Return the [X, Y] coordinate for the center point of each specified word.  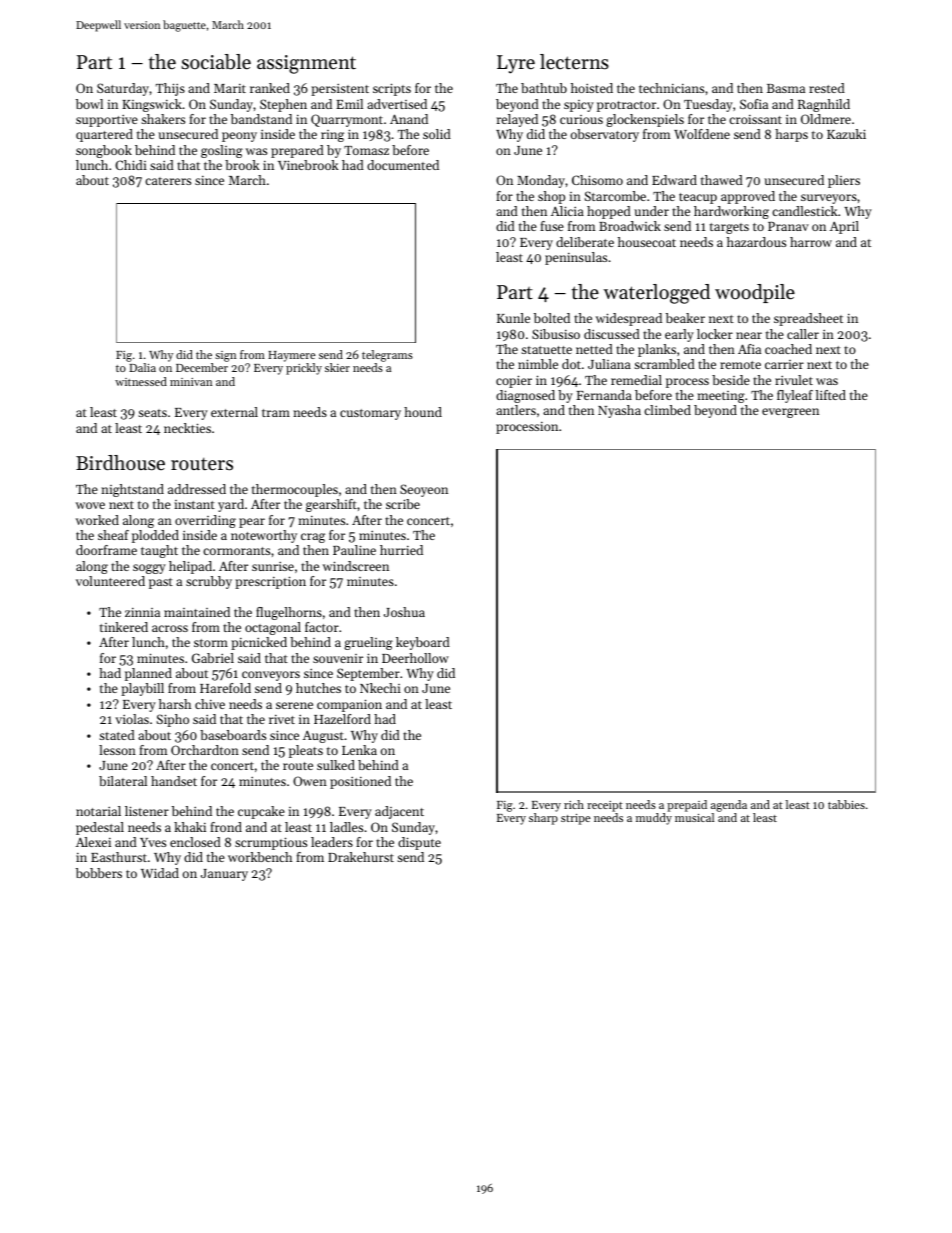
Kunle [513, 318]
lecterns [574, 62]
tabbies [846, 804]
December [202, 367]
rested [827, 88]
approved [748, 197]
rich [574, 804]
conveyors [271, 676]
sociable [216, 62]
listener [147, 811]
